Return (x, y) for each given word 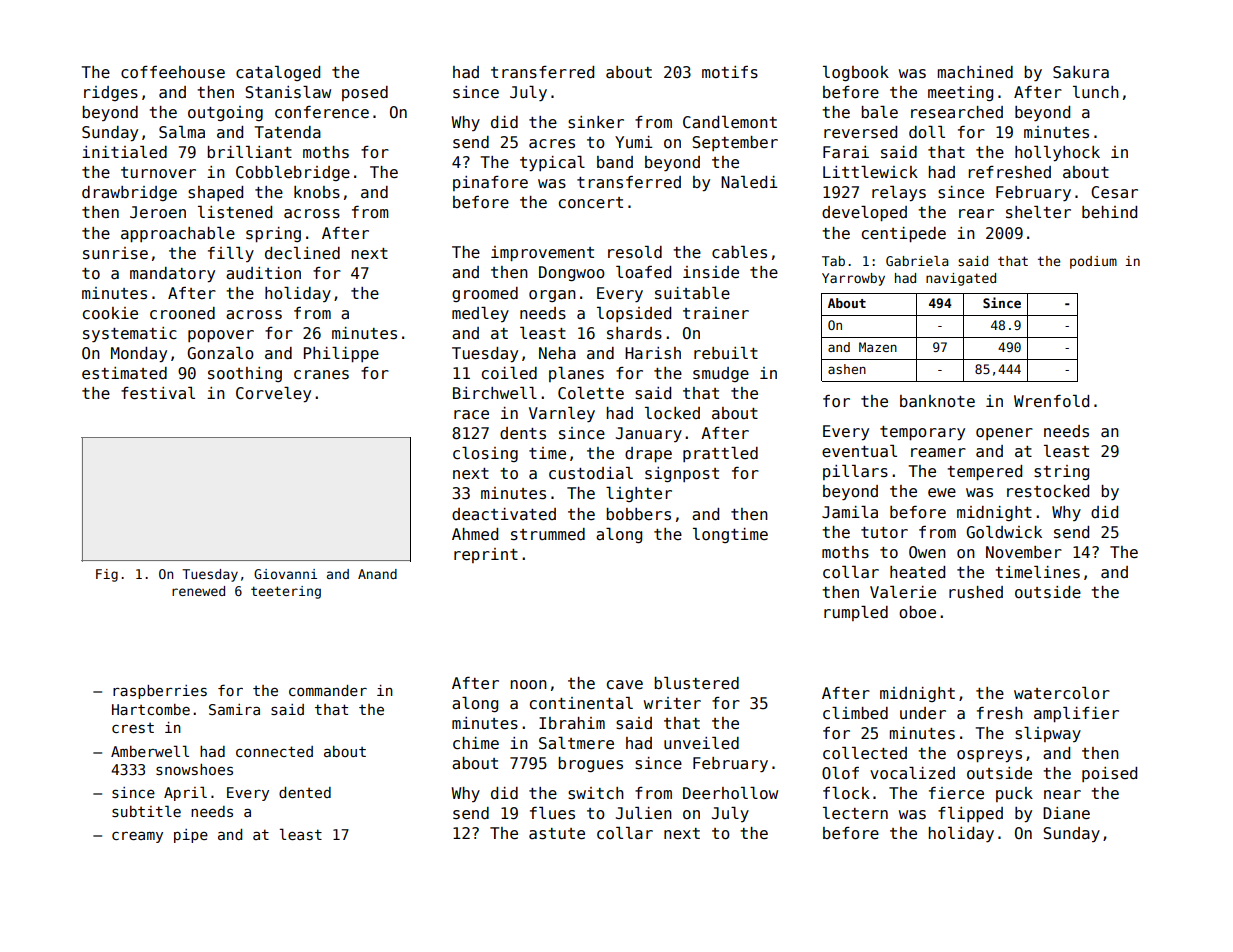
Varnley (562, 414)
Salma (182, 132)
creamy (137, 837)
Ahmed (475, 534)
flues (552, 813)
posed (365, 93)
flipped (970, 814)
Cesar (1114, 192)
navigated (961, 279)
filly (231, 254)
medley (480, 314)
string (1061, 472)
